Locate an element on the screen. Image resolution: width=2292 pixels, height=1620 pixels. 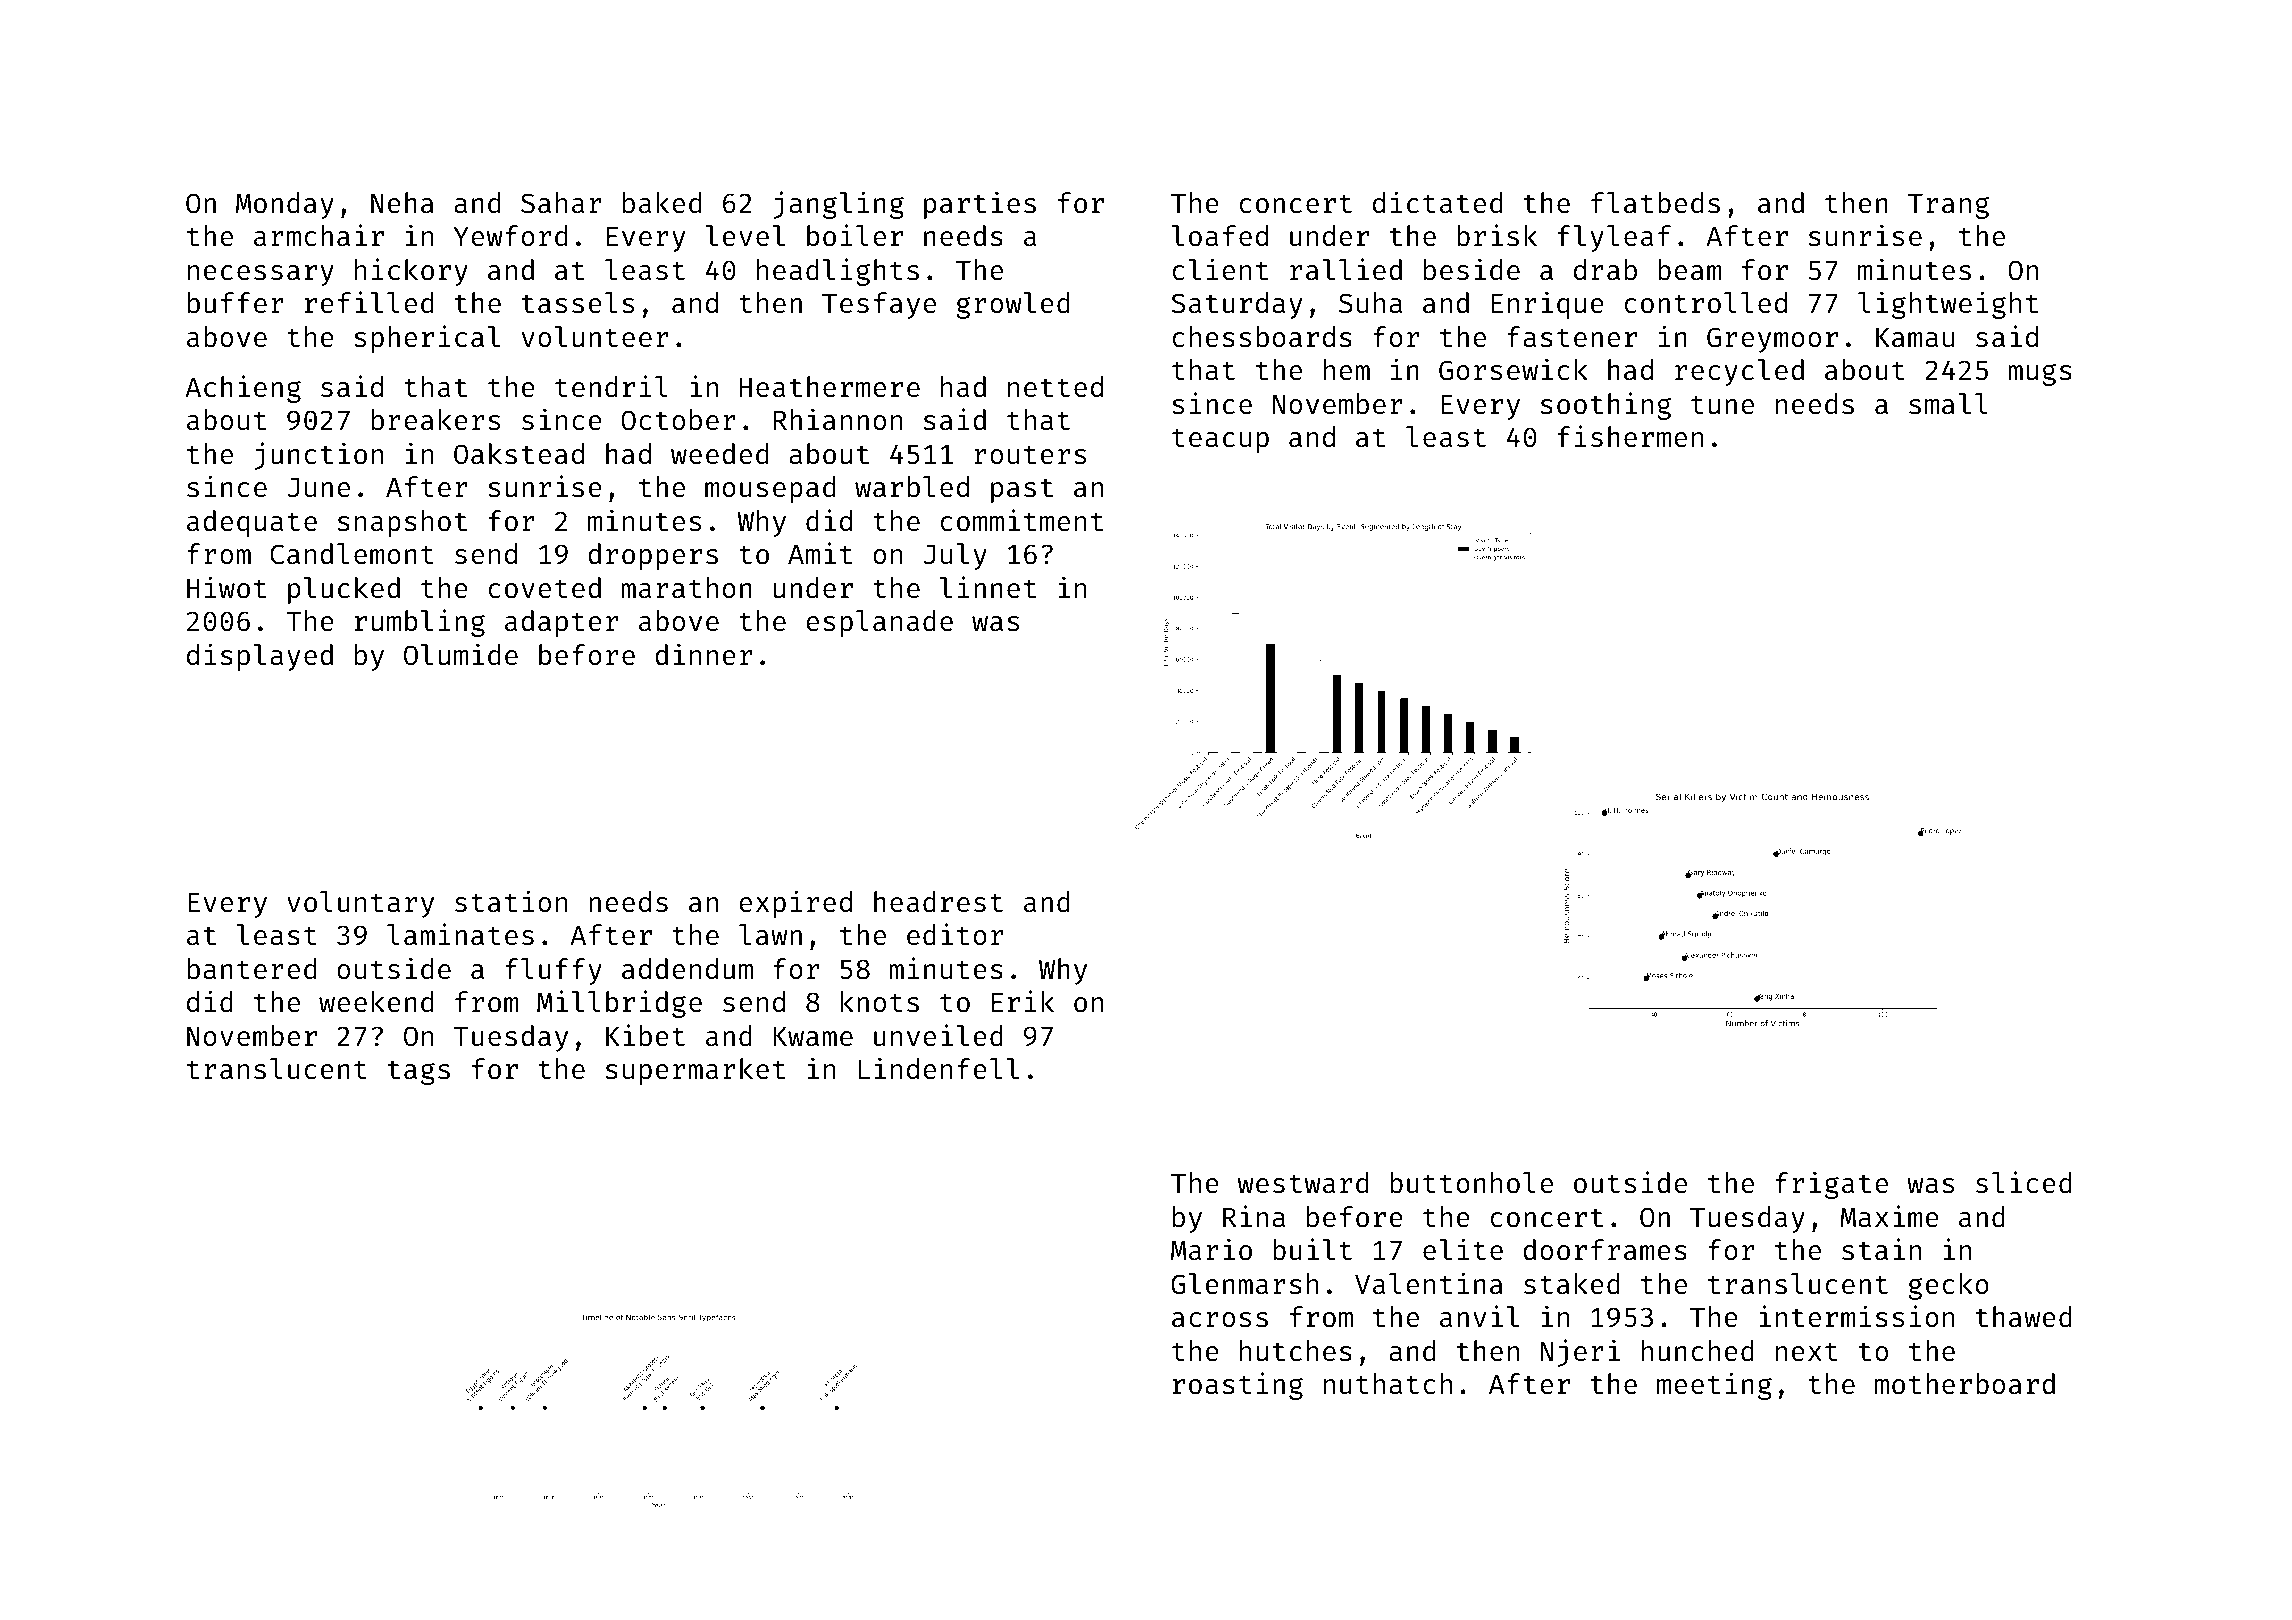
expired is located at coordinates (795, 904).
